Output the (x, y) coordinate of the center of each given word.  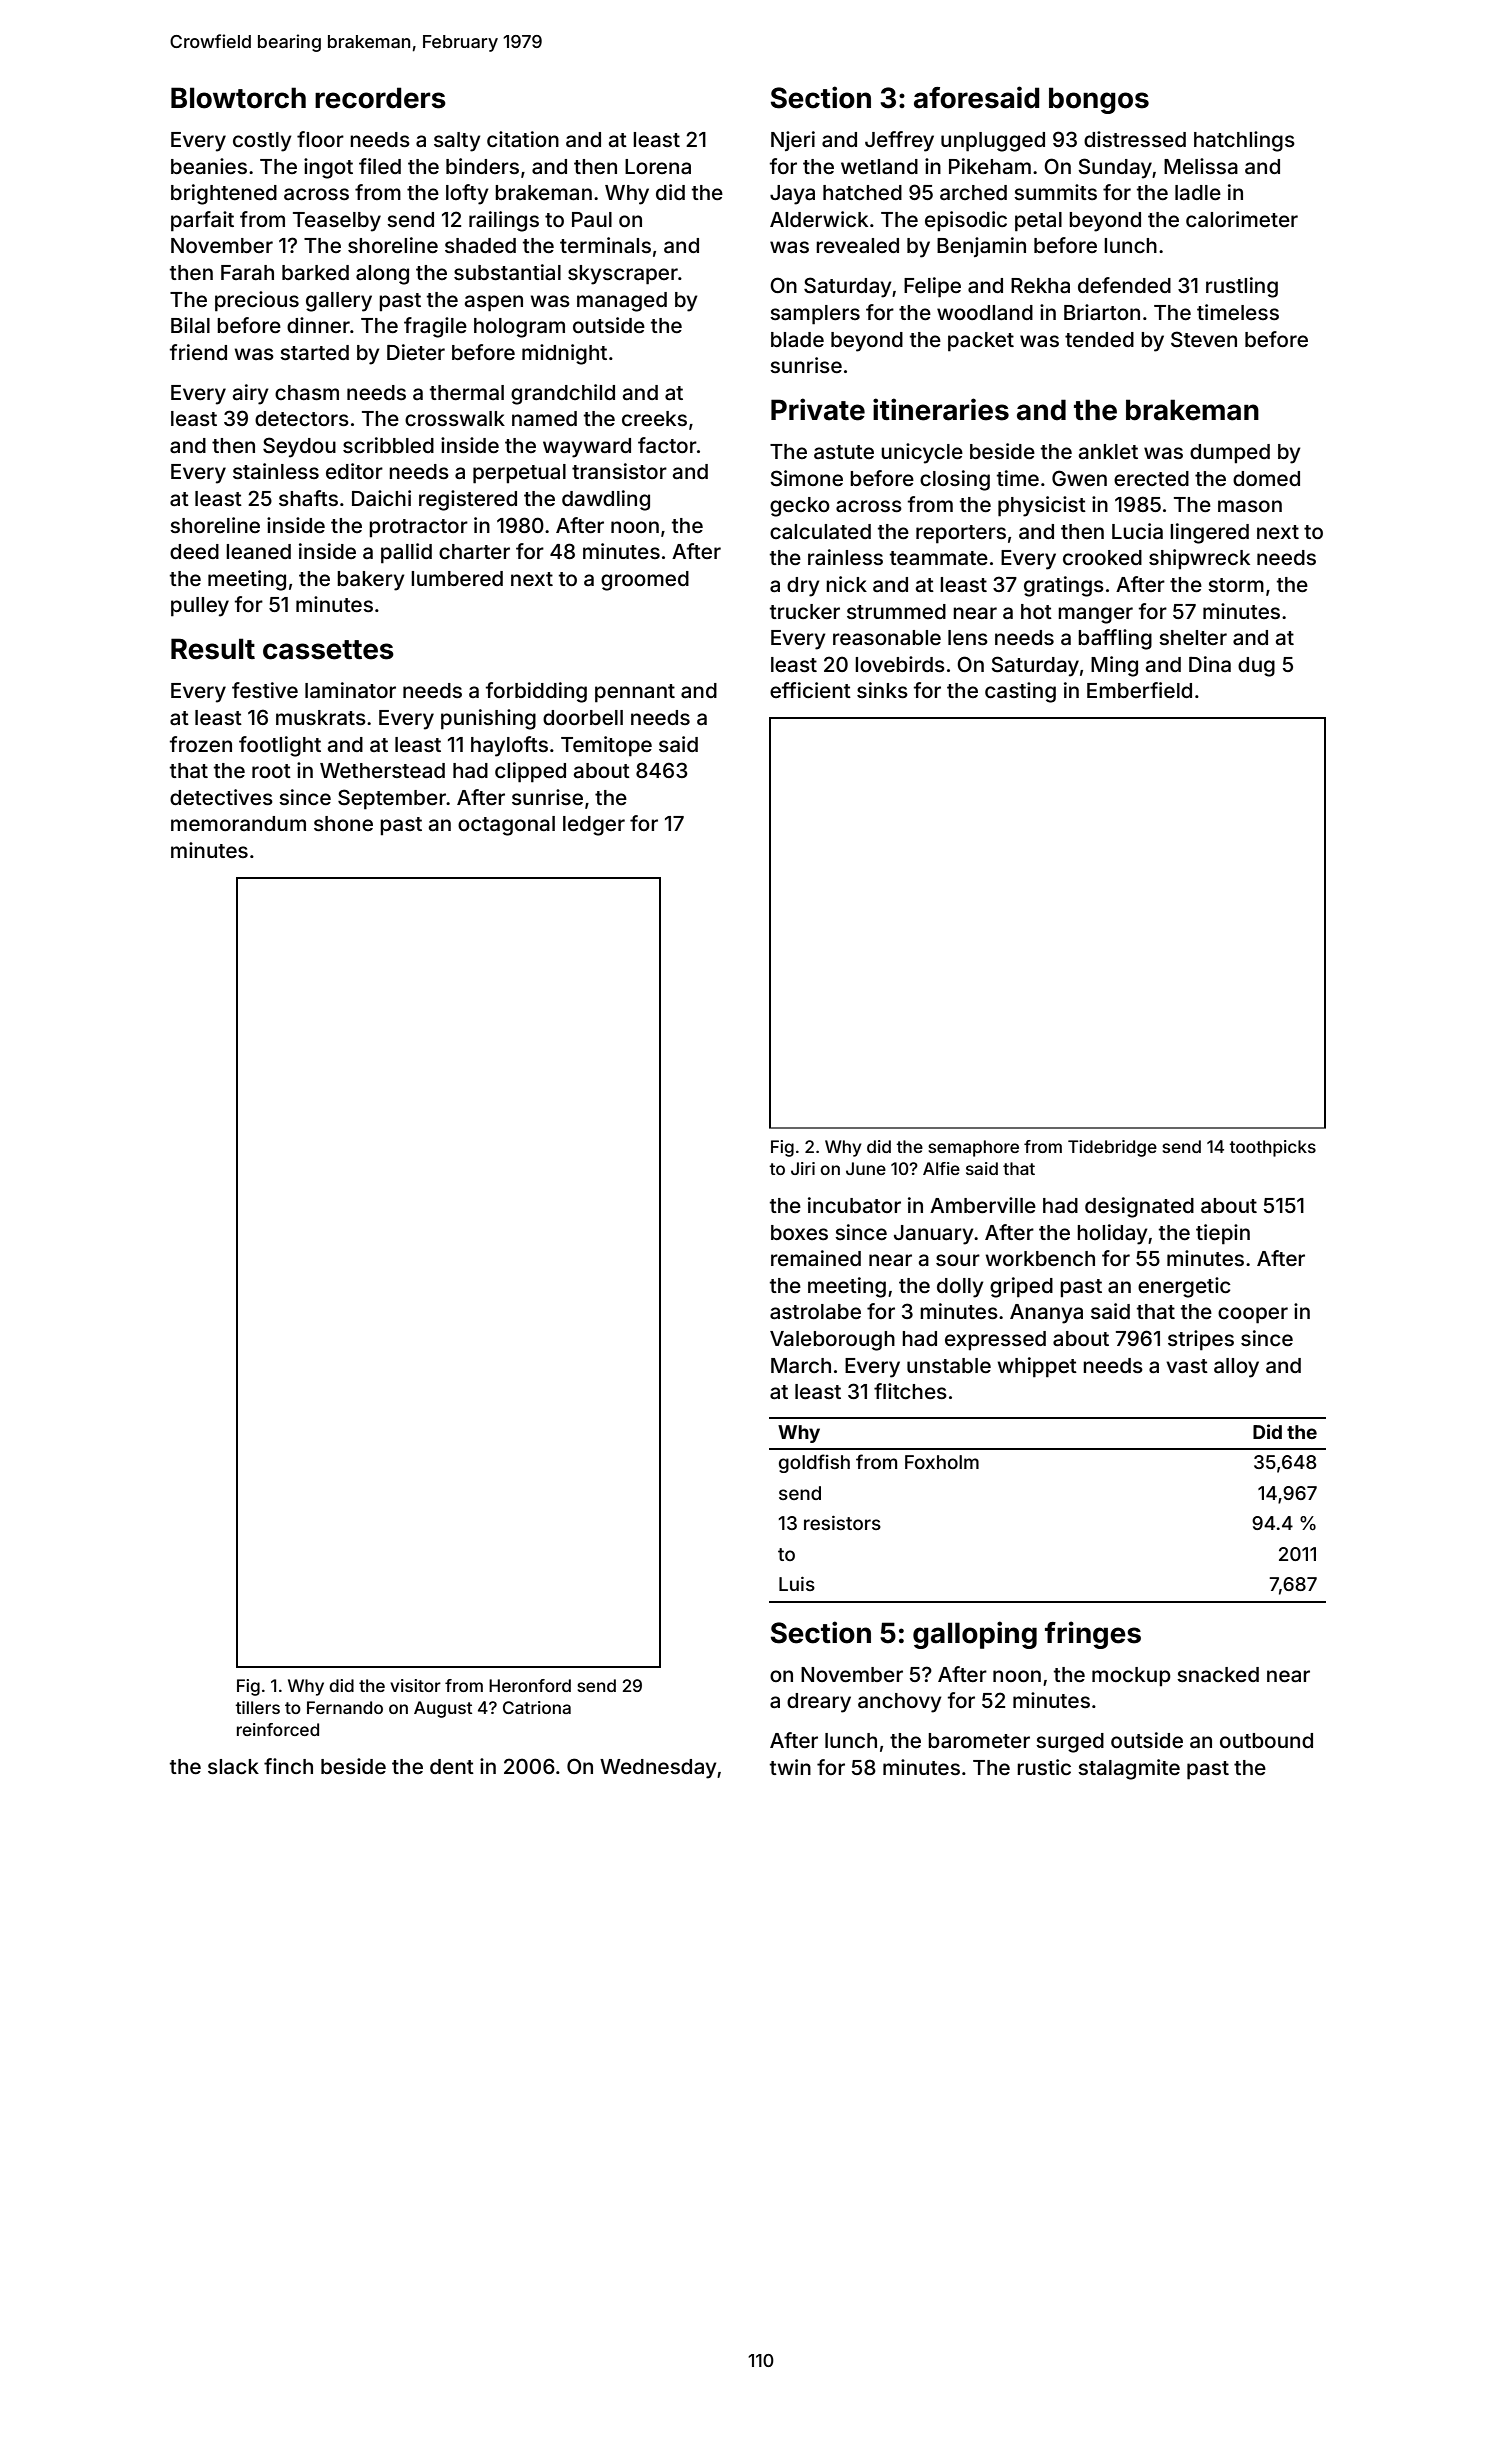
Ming (1114, 666)
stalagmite (1129, 1769)
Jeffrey (899, 141)
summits (1055, 192)
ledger (594, 826)
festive (265, 690)
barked (315, 272)
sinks (882, 690)
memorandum (238, 823)
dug (1256, 667)
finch (288, 1766)
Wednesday (658, 1769)
